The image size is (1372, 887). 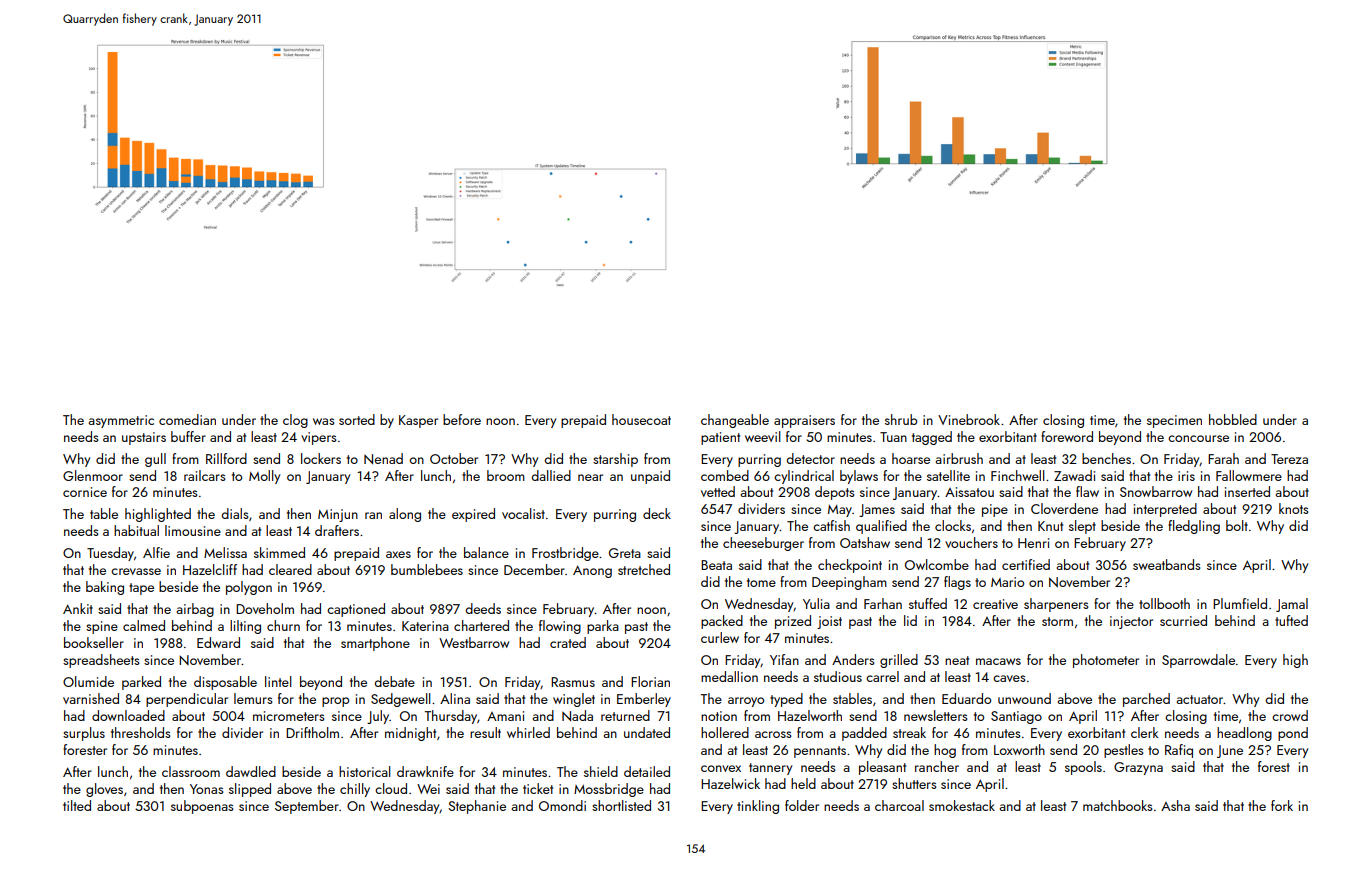 What do you see at coordinates (1233, 419) in the page?
I see `hobbled` at bounding box center [1233, 419].
